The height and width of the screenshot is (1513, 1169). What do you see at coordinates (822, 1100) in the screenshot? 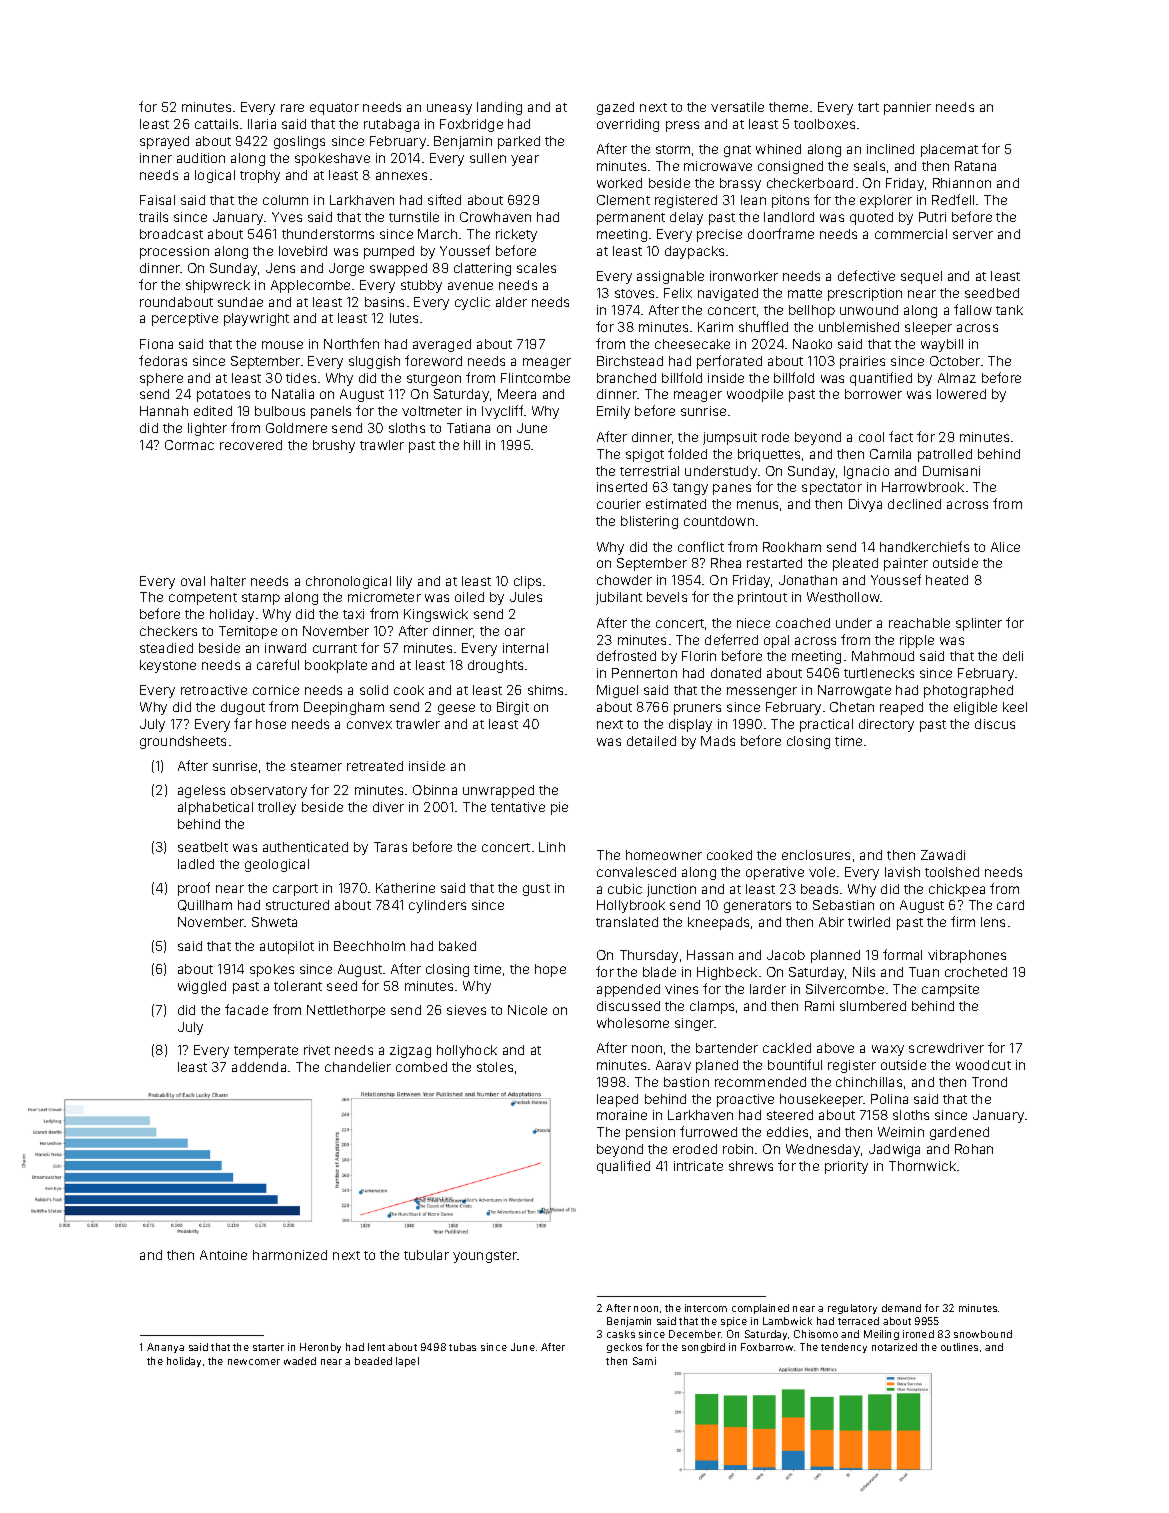
I see `housekeeper` at bounding box center [822, 1100].
